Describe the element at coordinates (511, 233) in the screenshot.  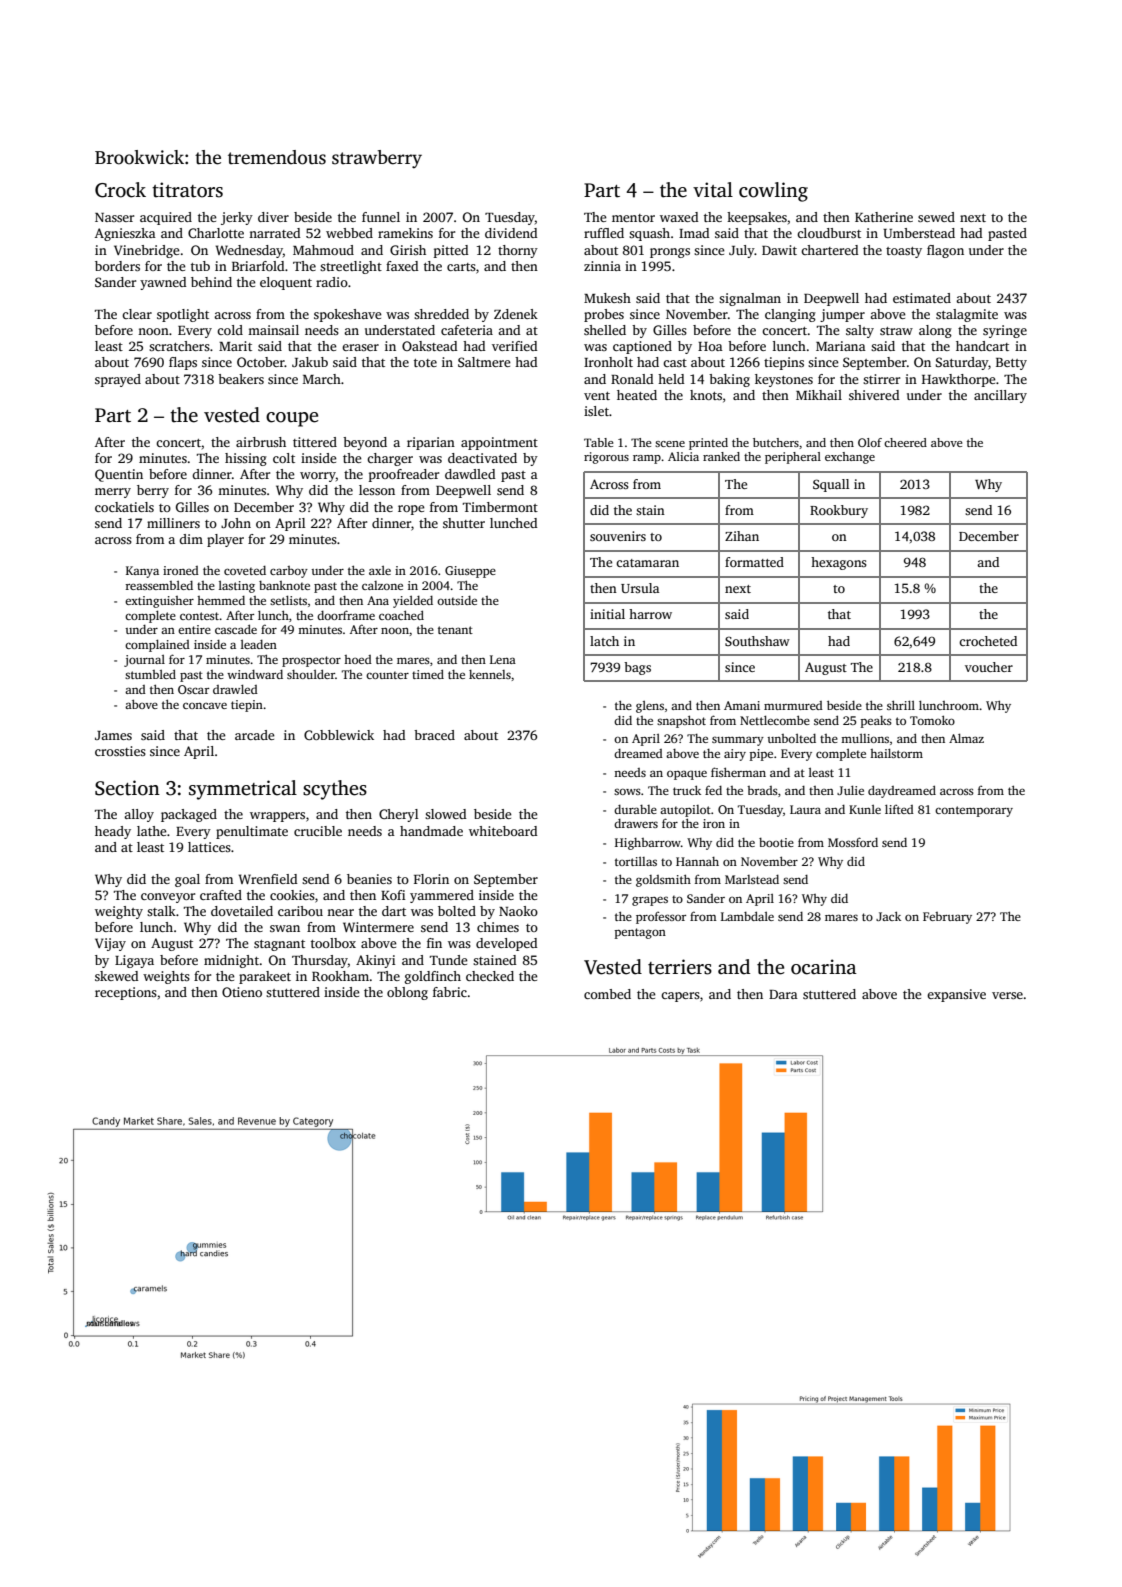
I see `dividend` at that location.
